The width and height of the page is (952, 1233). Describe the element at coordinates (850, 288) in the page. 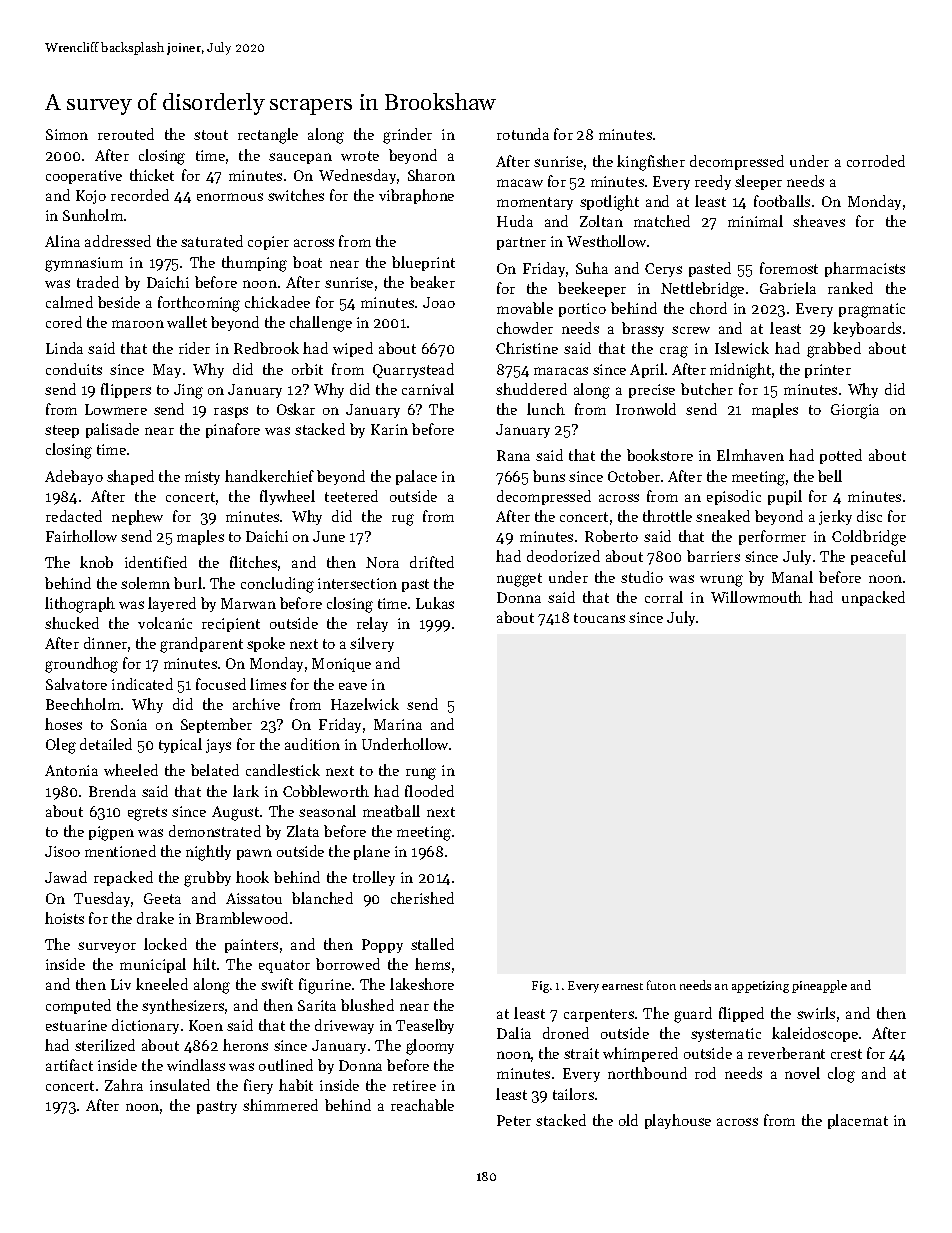

I see `ranked` at that location.
